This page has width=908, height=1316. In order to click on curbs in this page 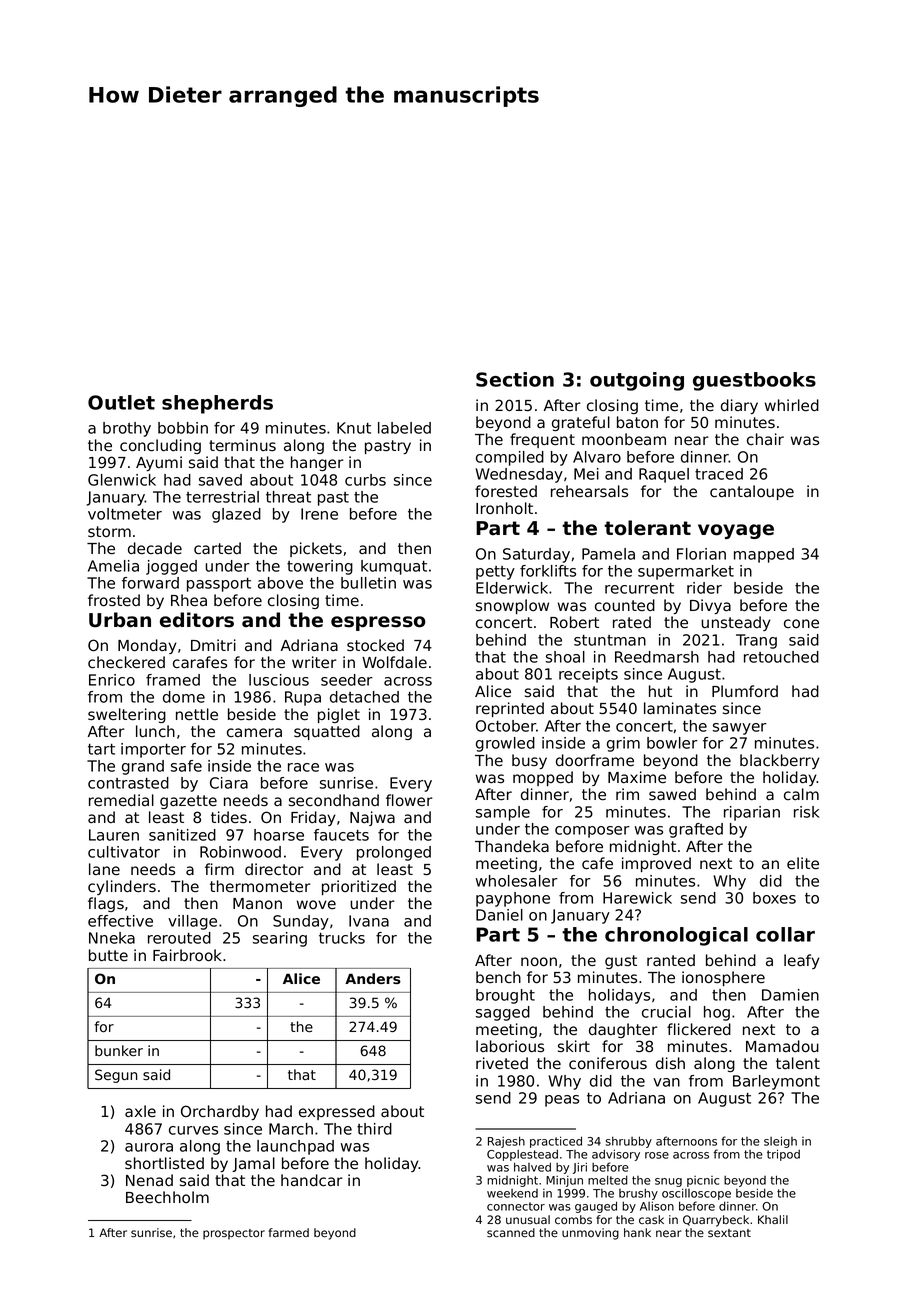, I will do `click(365, 480)`.
